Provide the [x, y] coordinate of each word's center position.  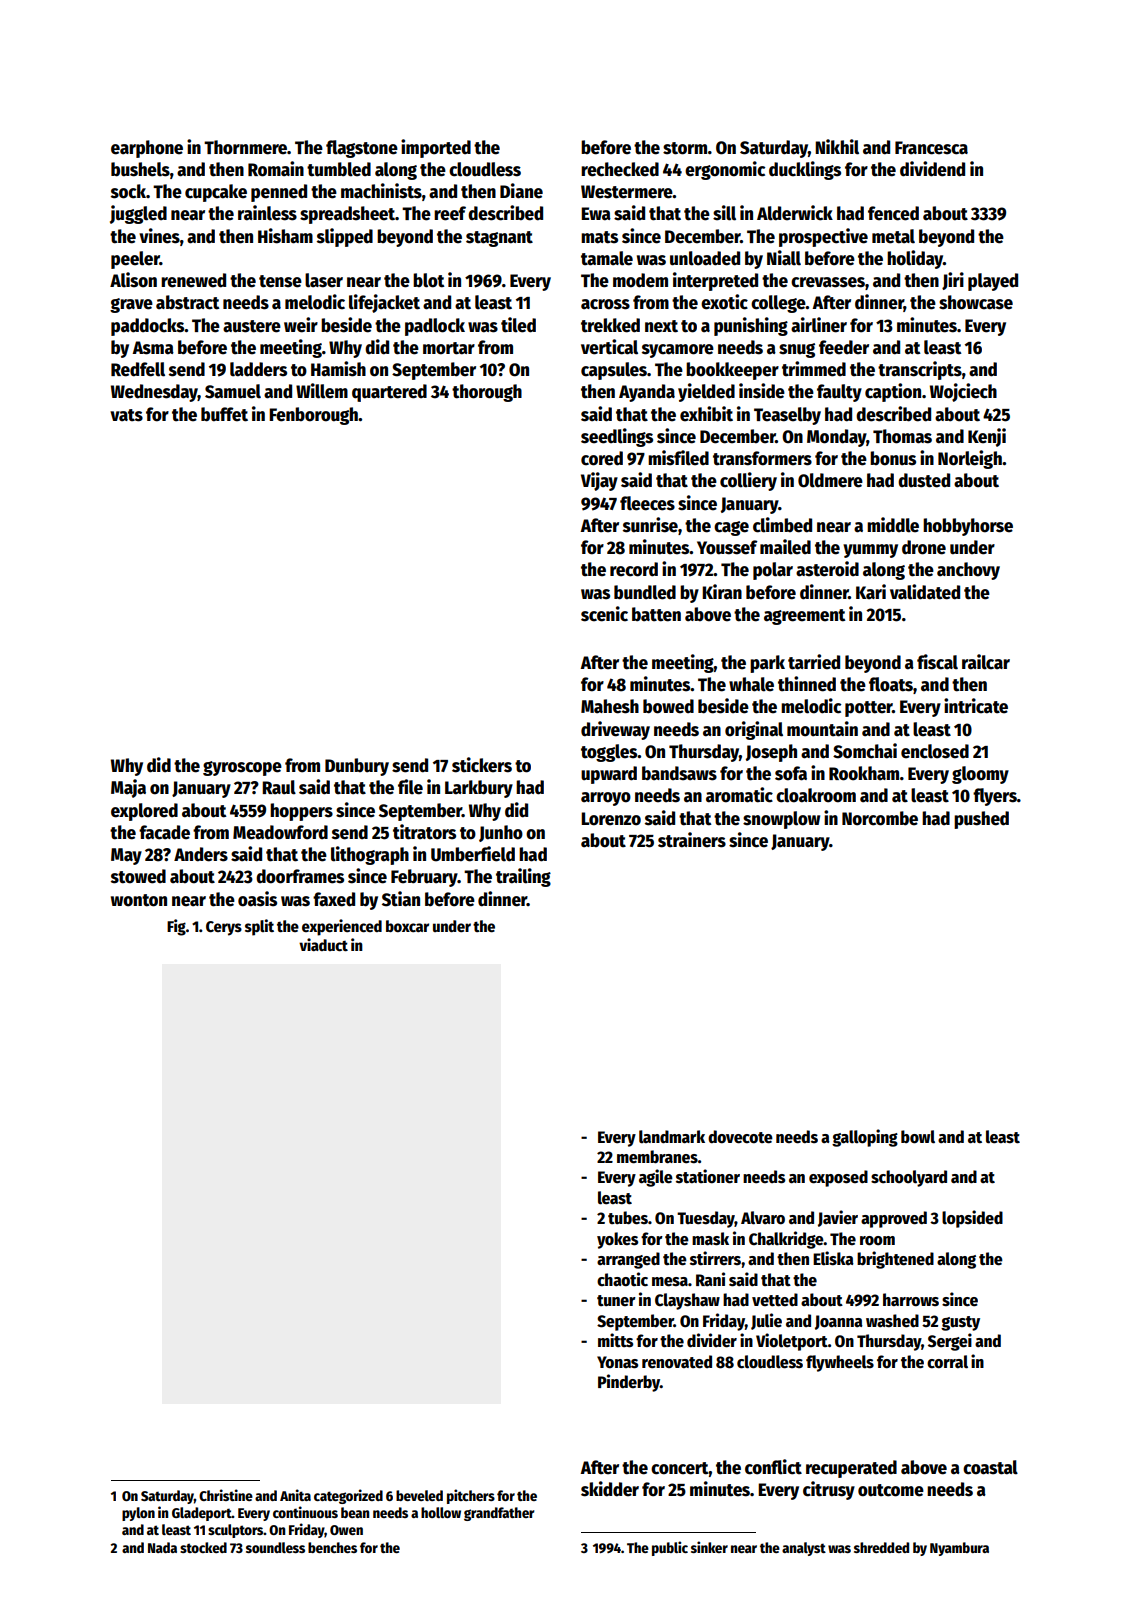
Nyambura [959, 1549]
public [670, 1548]
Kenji [987, 437]
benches [332, 1547]
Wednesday [154, 393]
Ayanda [647, 393]
